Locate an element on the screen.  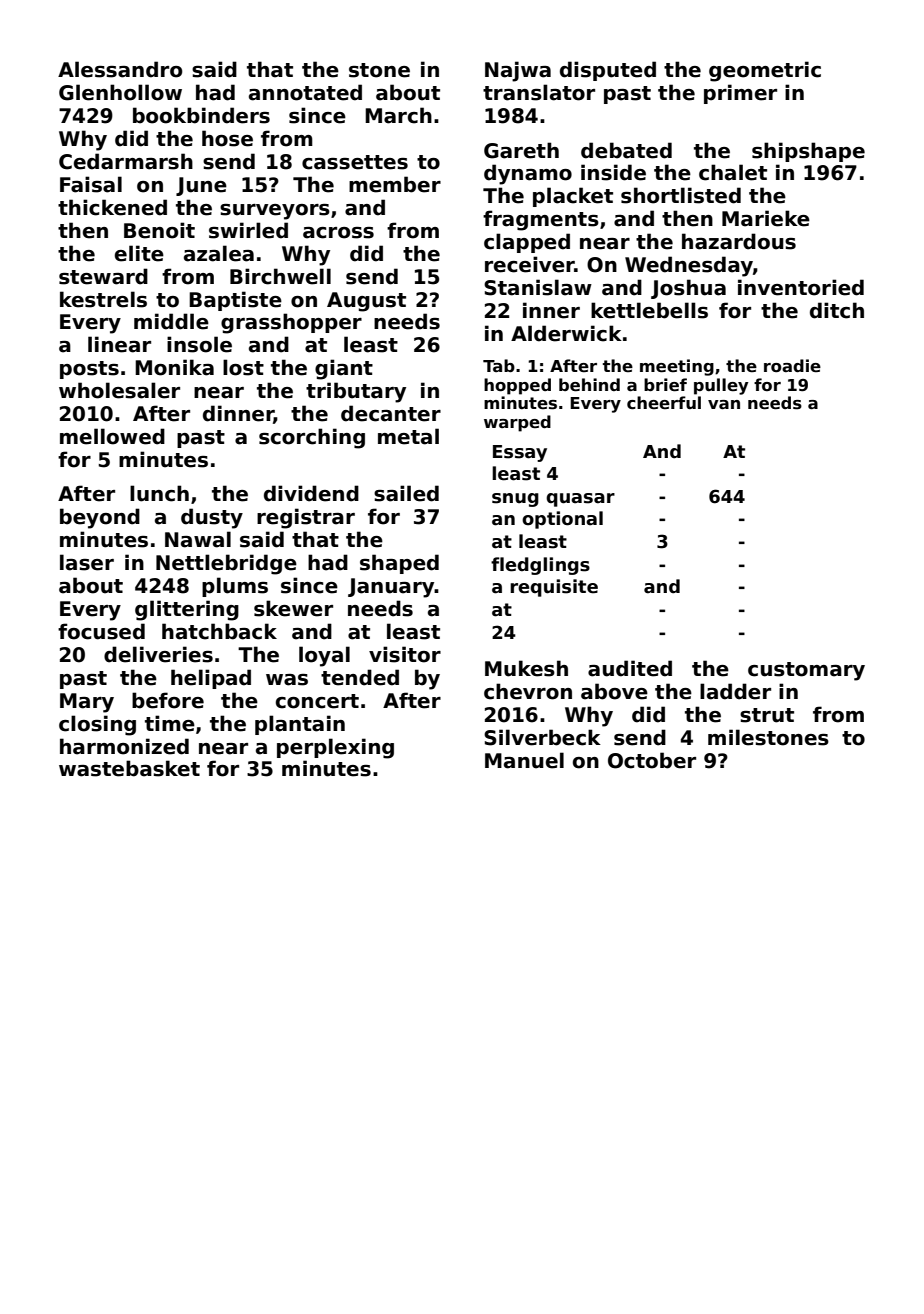
above is located at coordinates (614, 691).
